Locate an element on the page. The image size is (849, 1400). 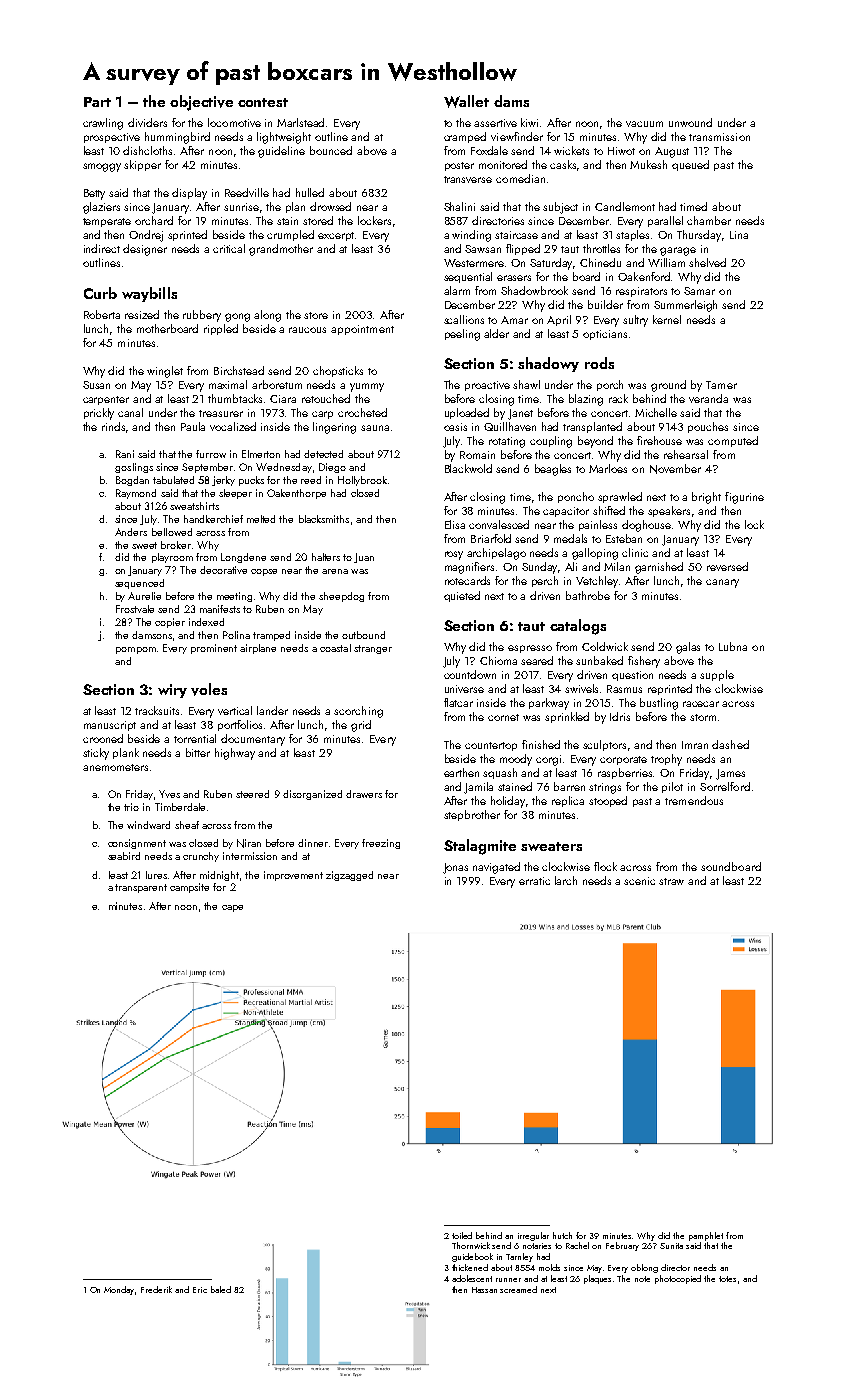
improvement is located at coordinates (293, 876).
